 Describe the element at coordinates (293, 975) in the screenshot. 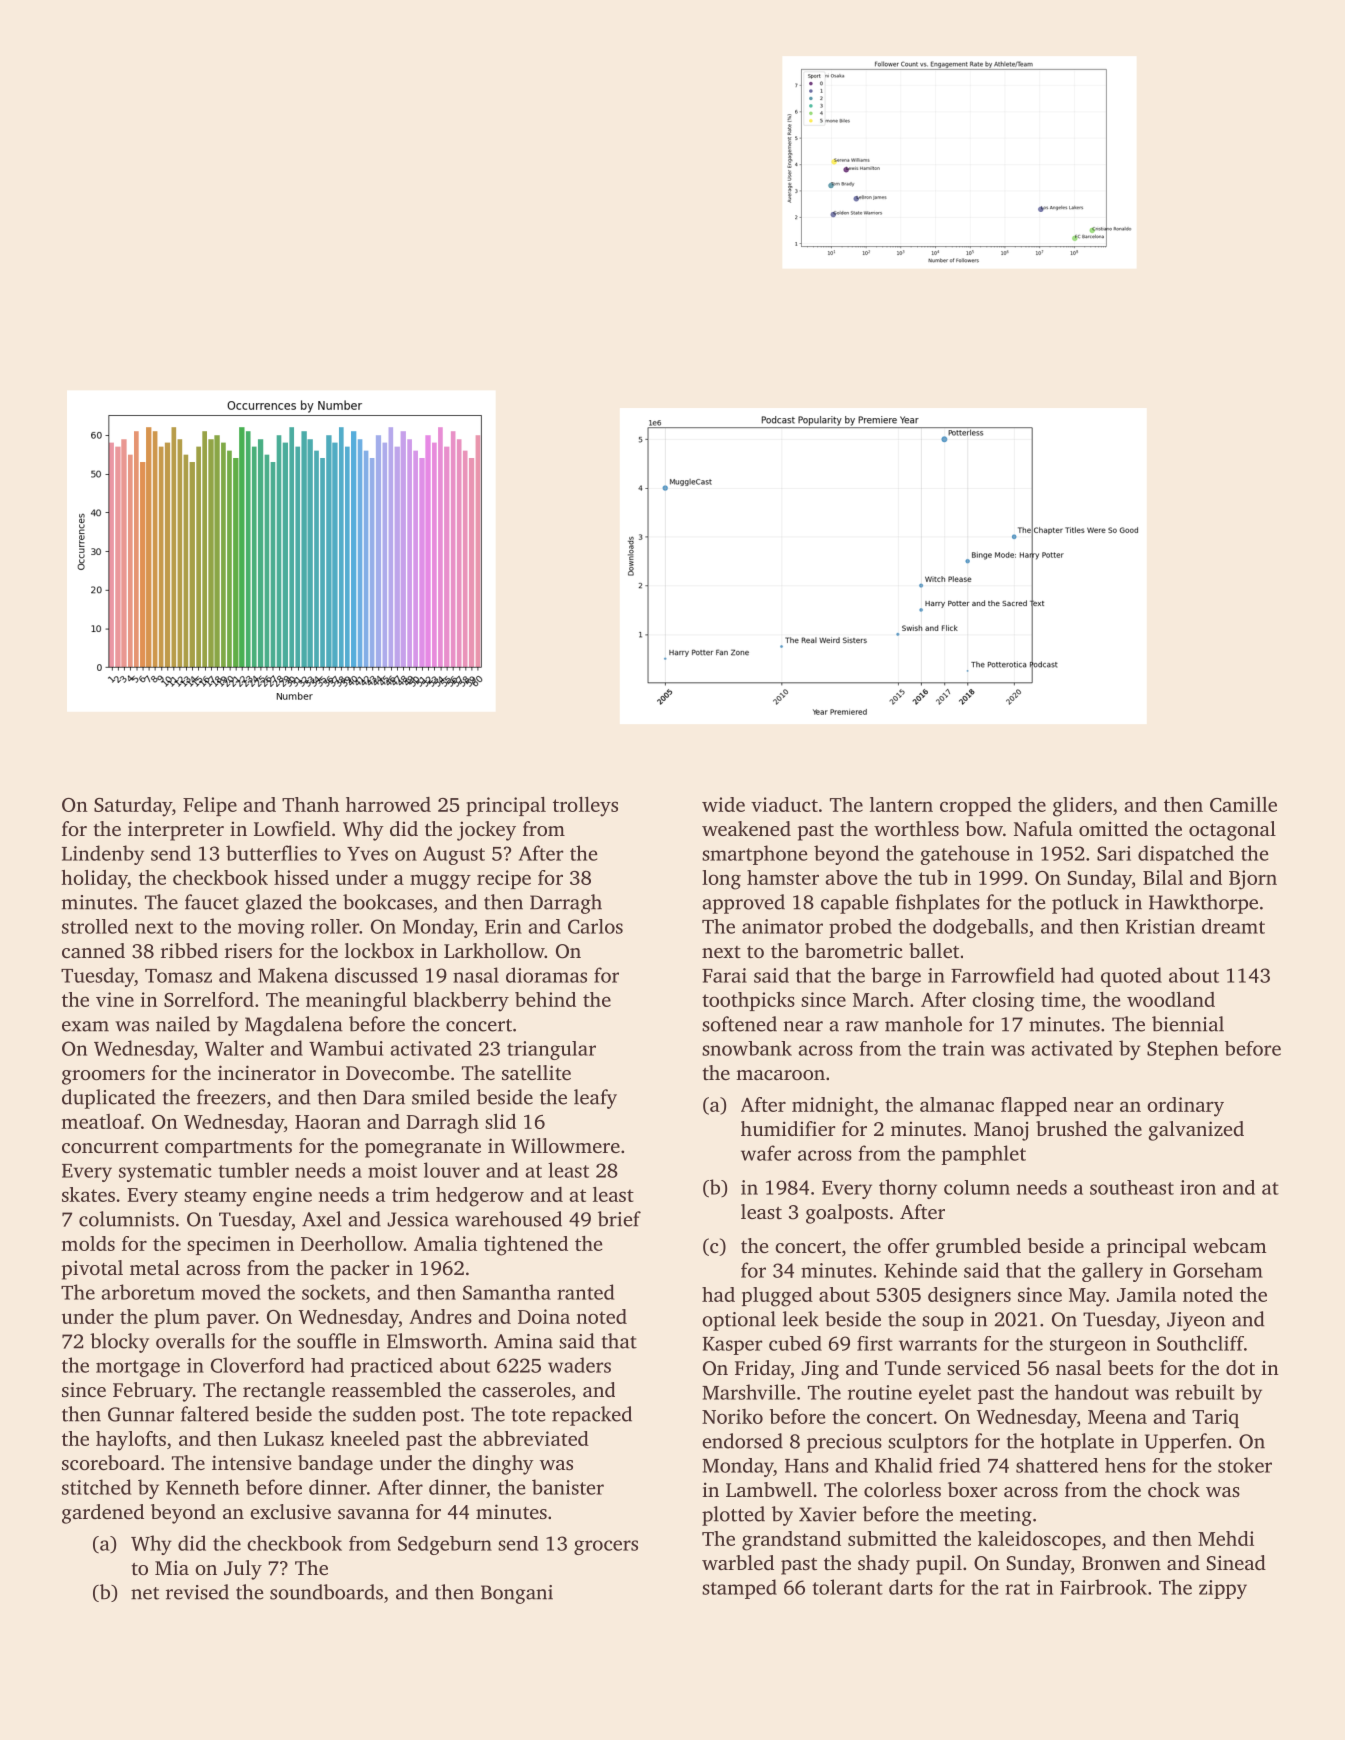

I see `Makena` at that location.
